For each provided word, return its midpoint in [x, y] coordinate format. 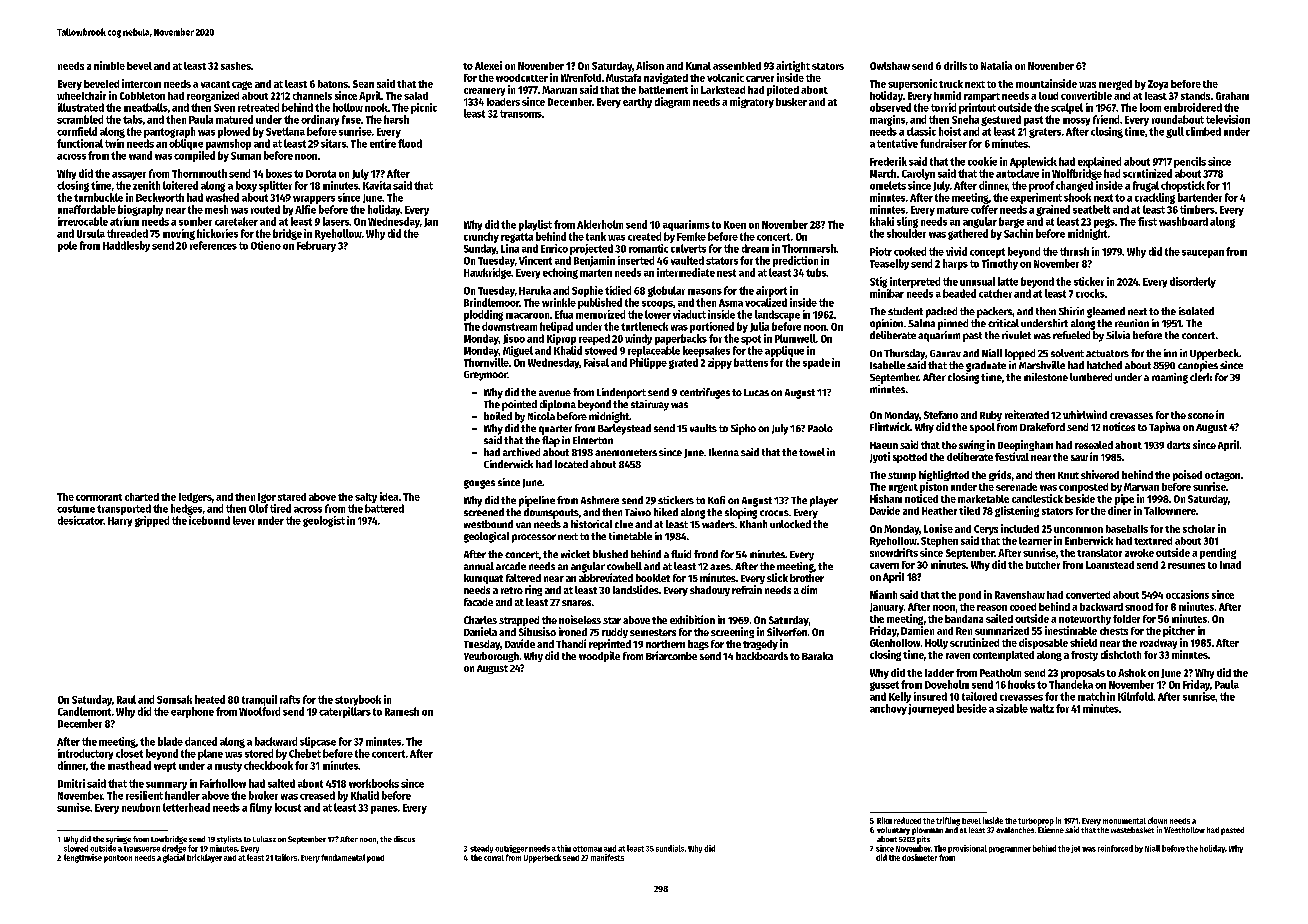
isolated [1196, 311]
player [824, 501]
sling [907, 222]
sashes [236, 66]
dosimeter [919, 857]
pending [1218, 553]
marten [596, 273]
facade [478, 602]
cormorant [99, 497]
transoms [521, 114]
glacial [174, 858]
